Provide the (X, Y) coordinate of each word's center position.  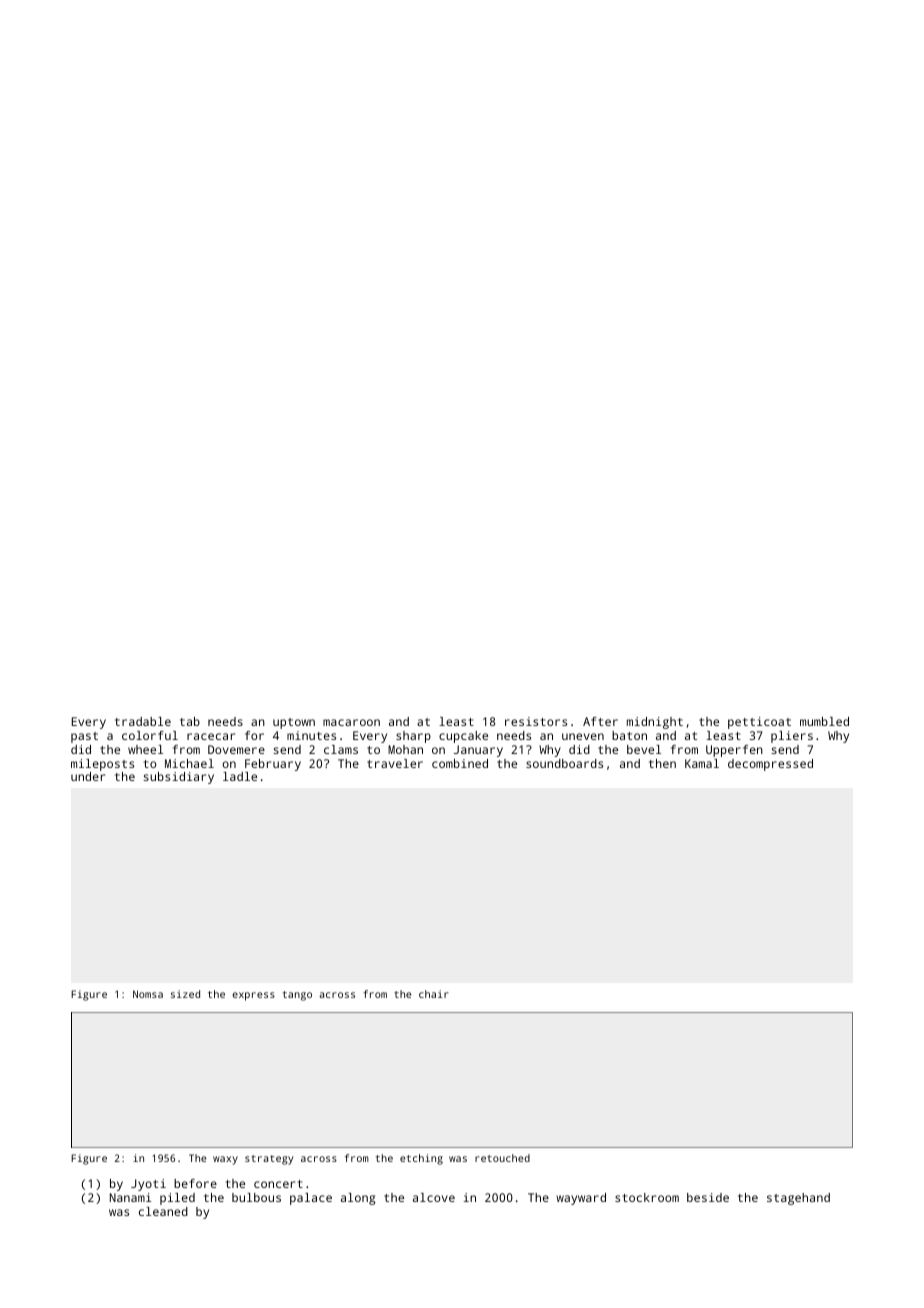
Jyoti (148, 1185)
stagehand (798, 1199)
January (478, 751)
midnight (655, 723)
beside (708, 1197)
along (358, 1199)
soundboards (564, 763)
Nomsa (148, 994)
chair (434, 994)
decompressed (770, 765)
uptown (294, 723)
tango (297, 996)
